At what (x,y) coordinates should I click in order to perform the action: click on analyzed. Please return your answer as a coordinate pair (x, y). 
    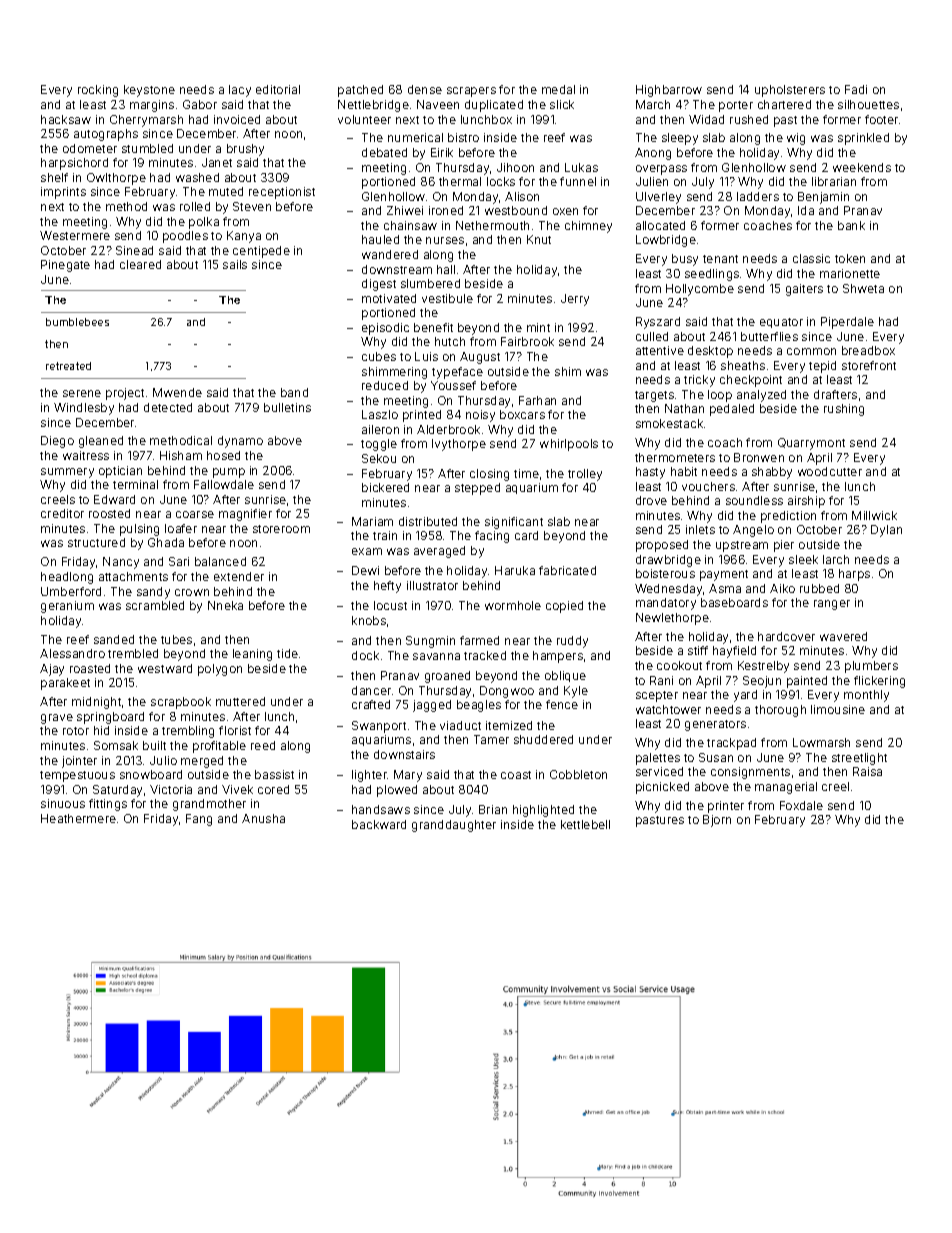
    Looking at the image, I should click on (761, 396).
